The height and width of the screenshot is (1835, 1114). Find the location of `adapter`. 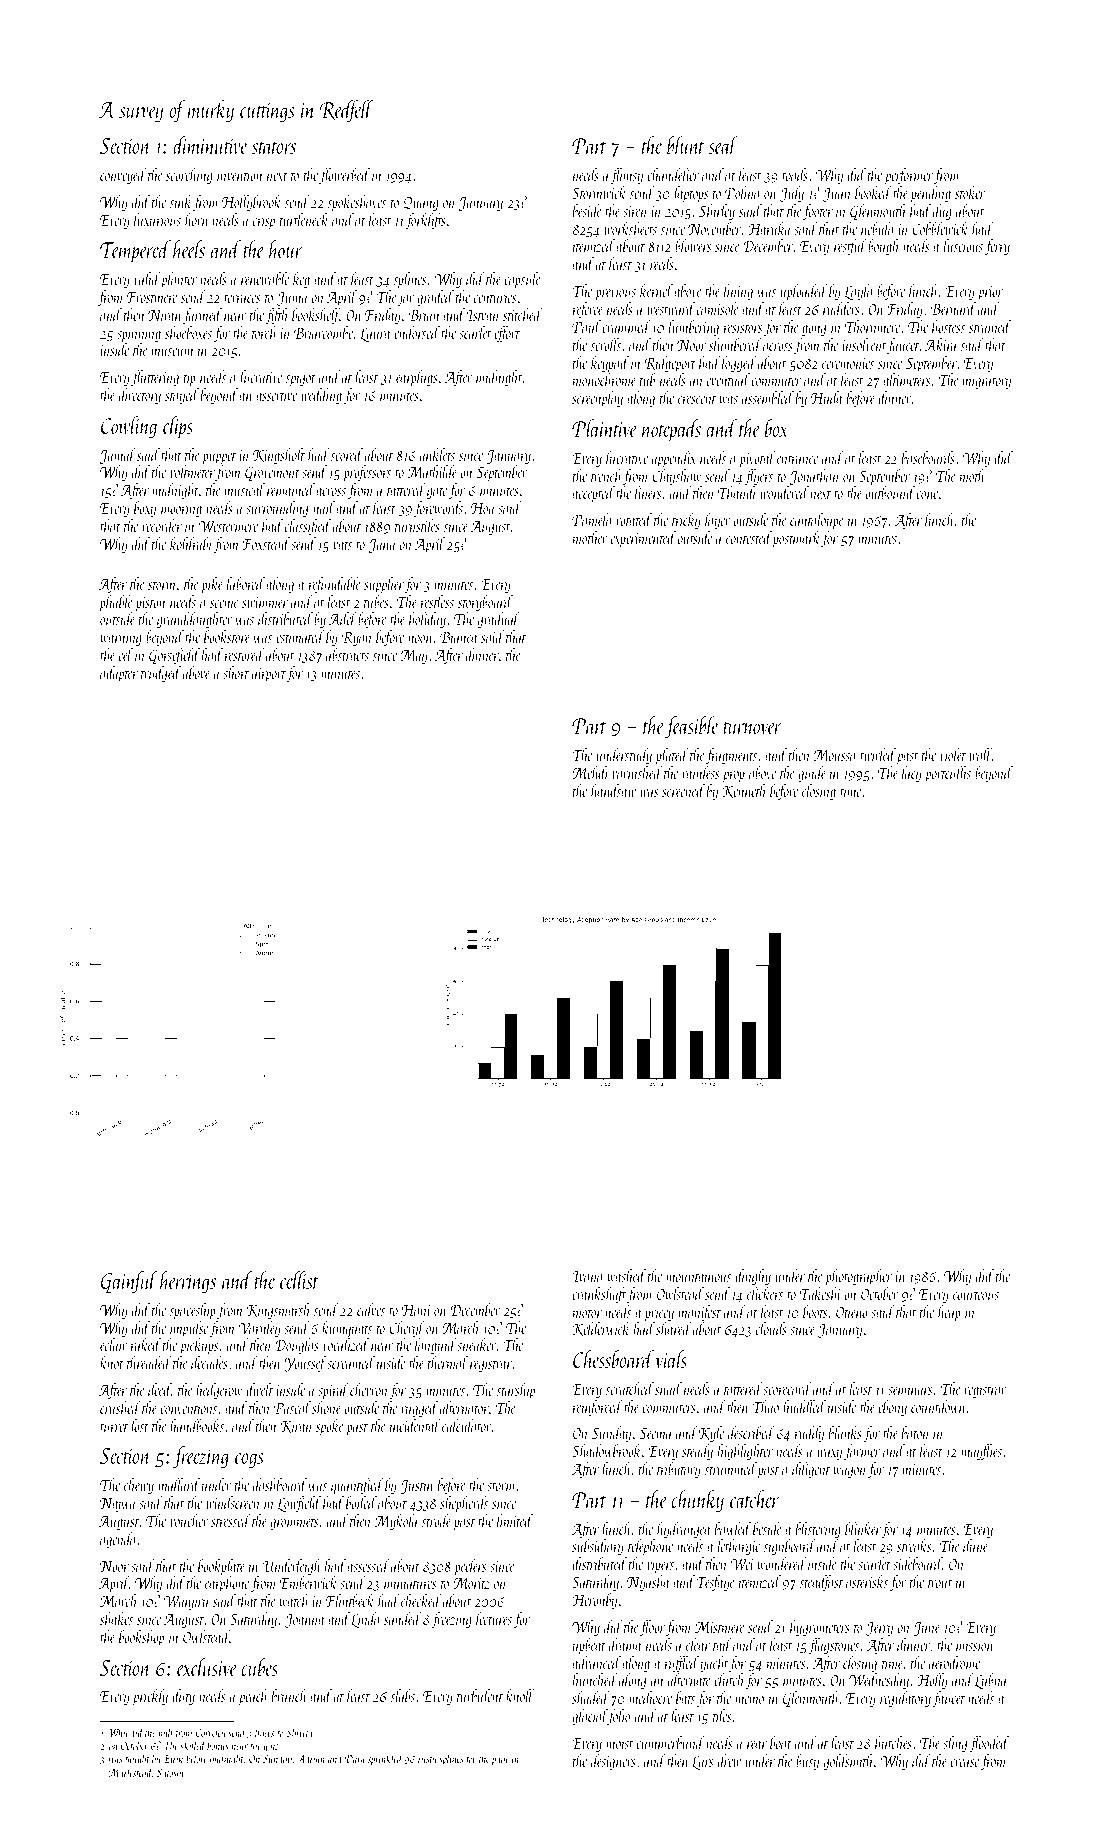

adapter is located at coordinates (119, 674).
